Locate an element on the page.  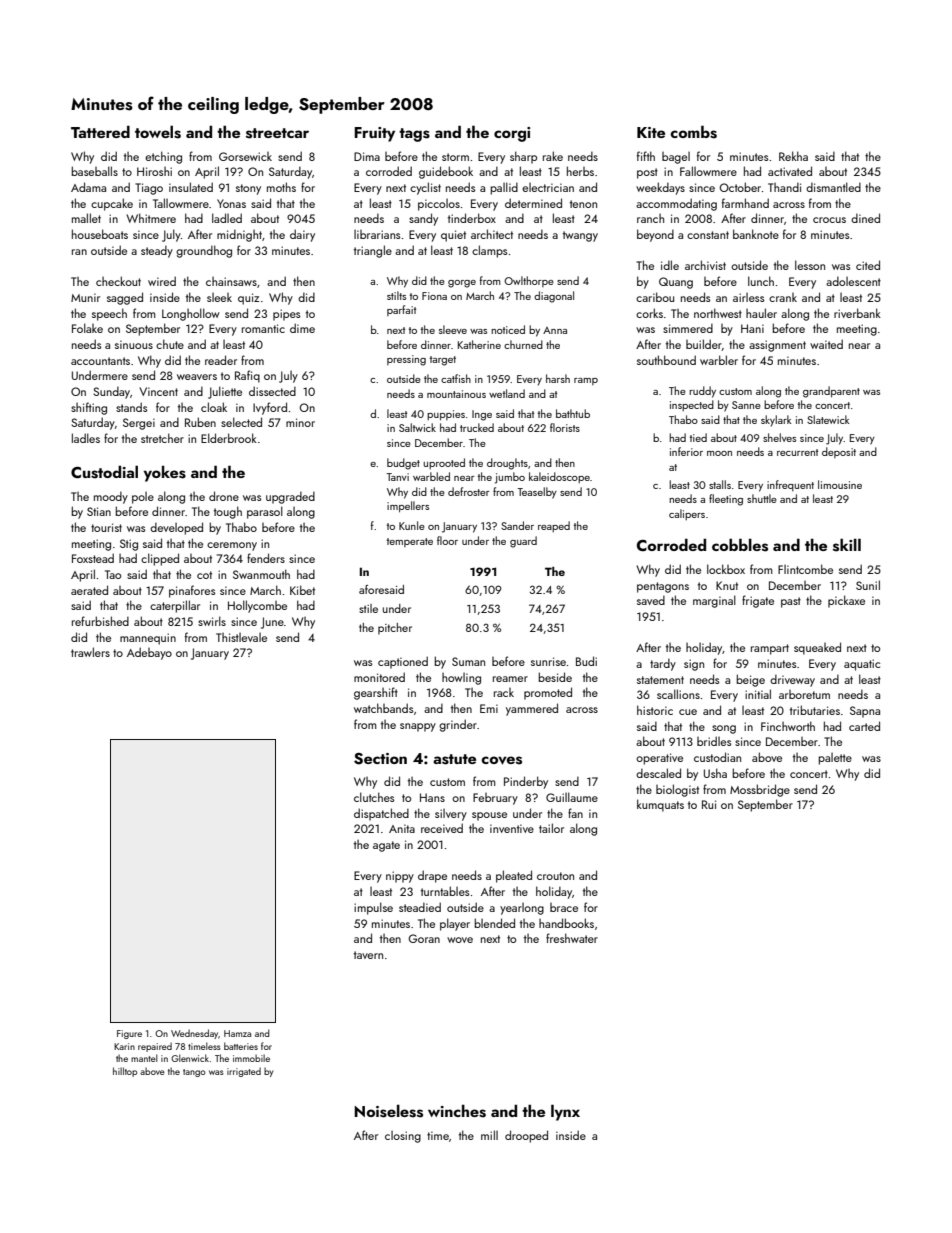
handbooks is located at coordinates (566, 923).
